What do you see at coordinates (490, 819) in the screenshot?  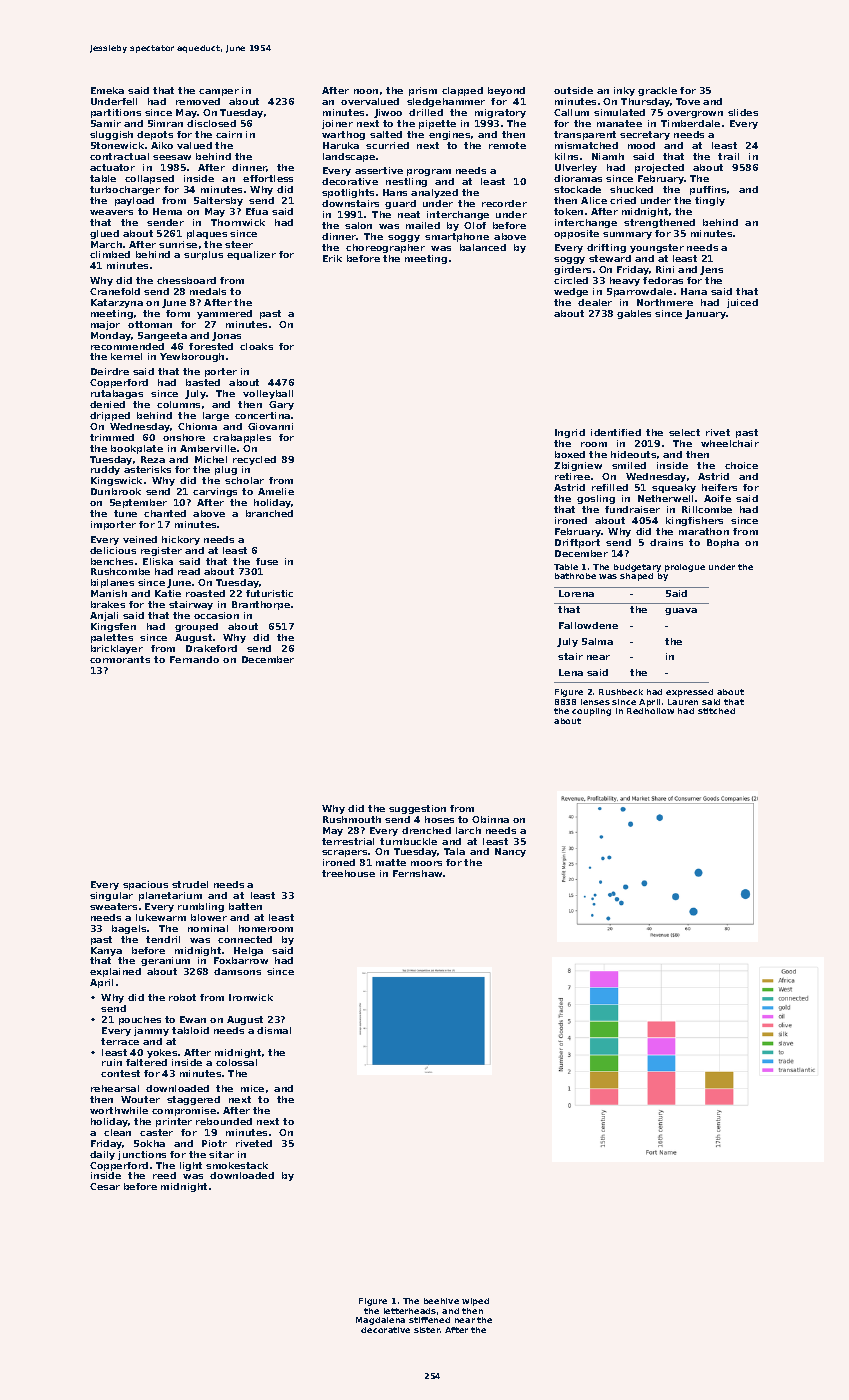 I see `Obinna` at bounding box center [490, 819].
